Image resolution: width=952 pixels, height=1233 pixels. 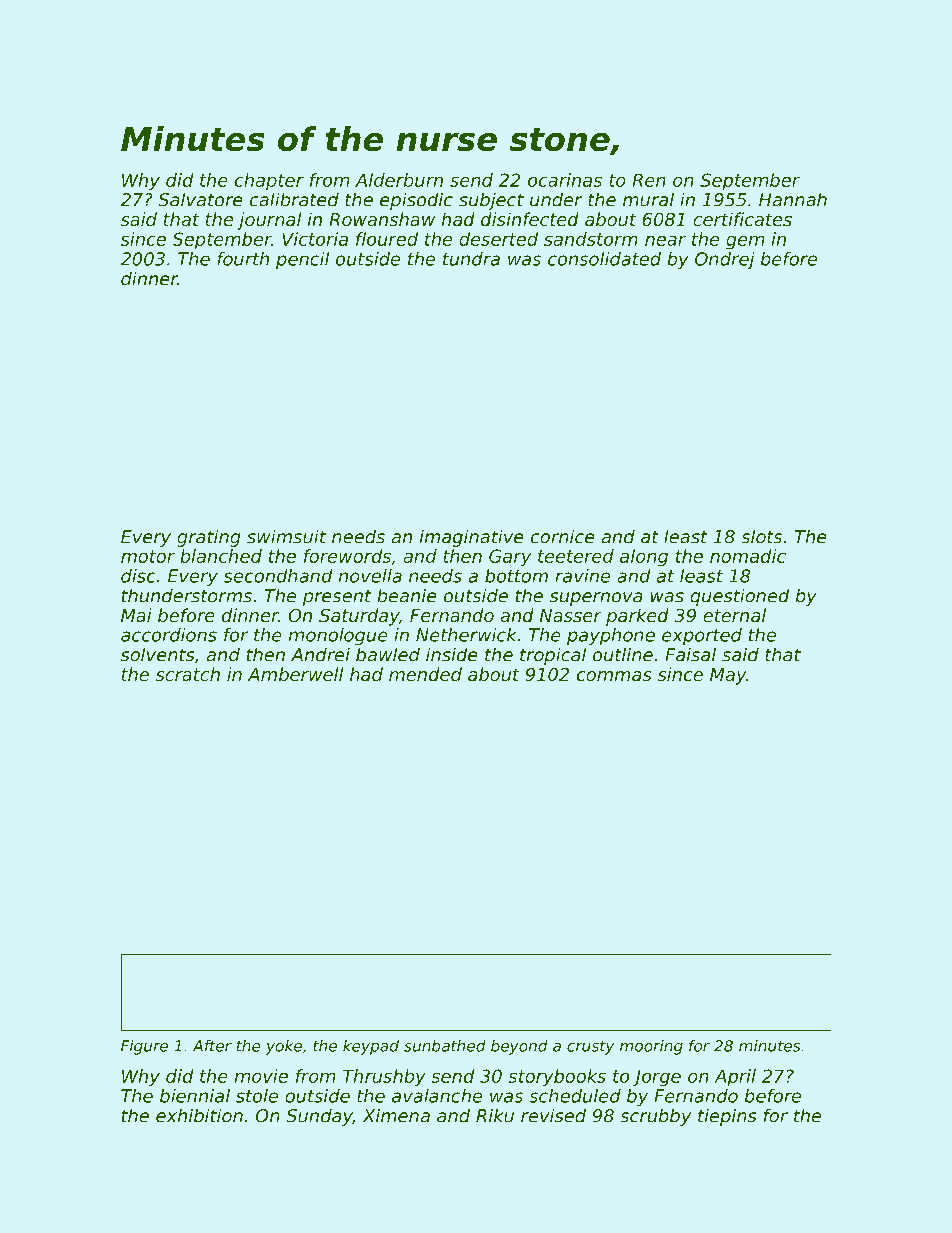 I want to click on disinfected, so click(x=530, y=219).
